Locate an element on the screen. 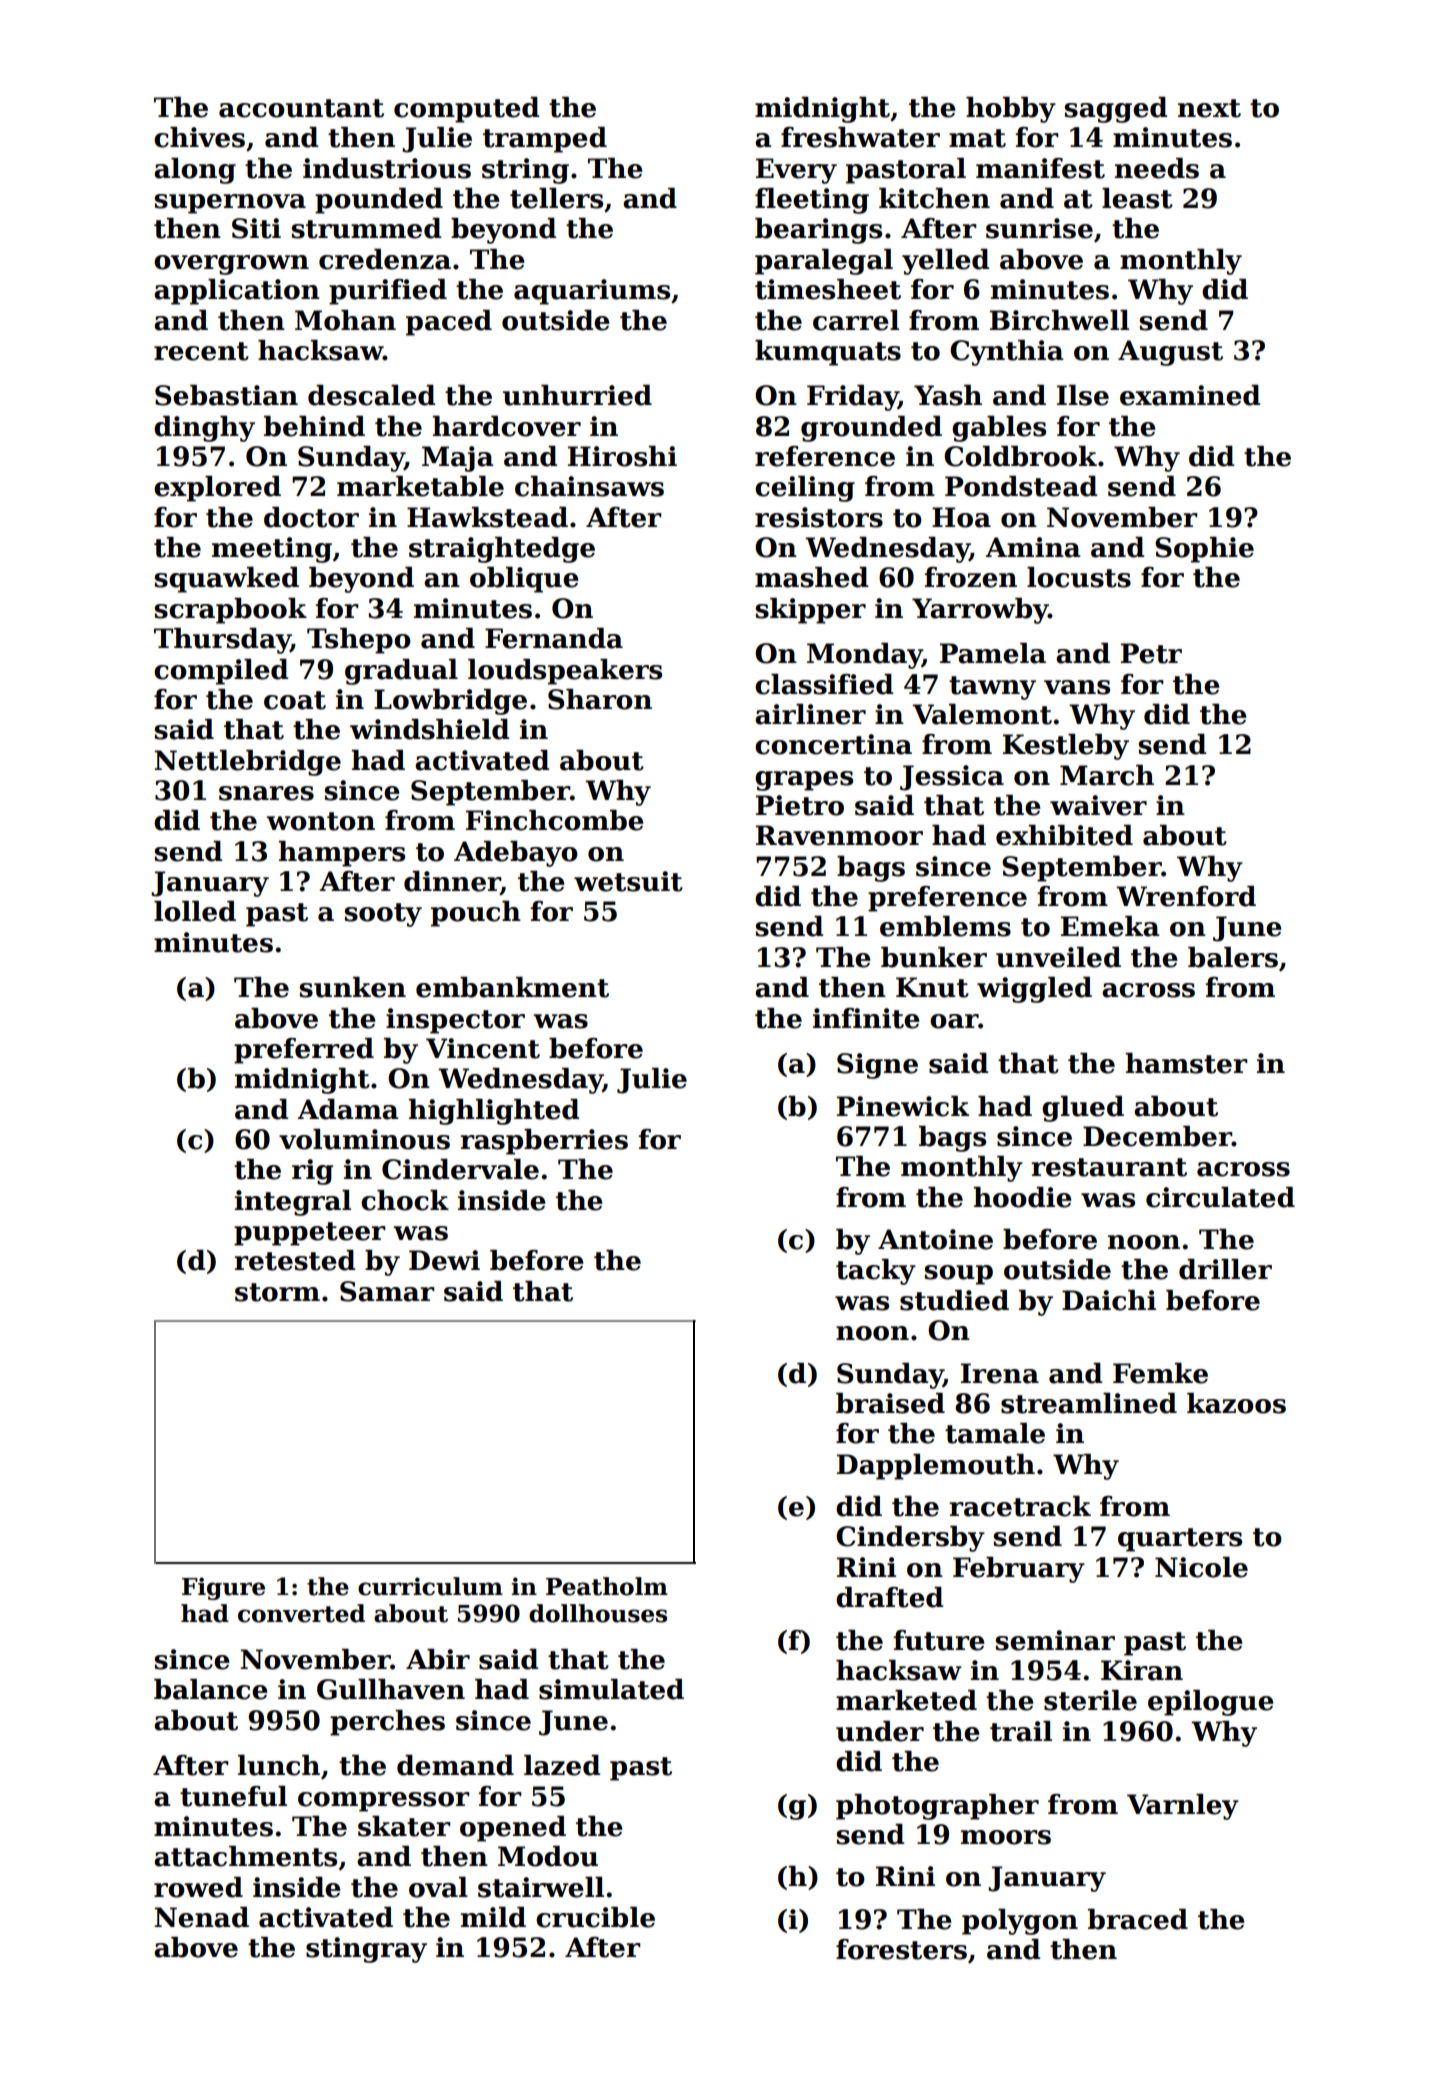 This screenshot has height=2100, width=1450. Sophie is located at coordinates (1204, 550).
